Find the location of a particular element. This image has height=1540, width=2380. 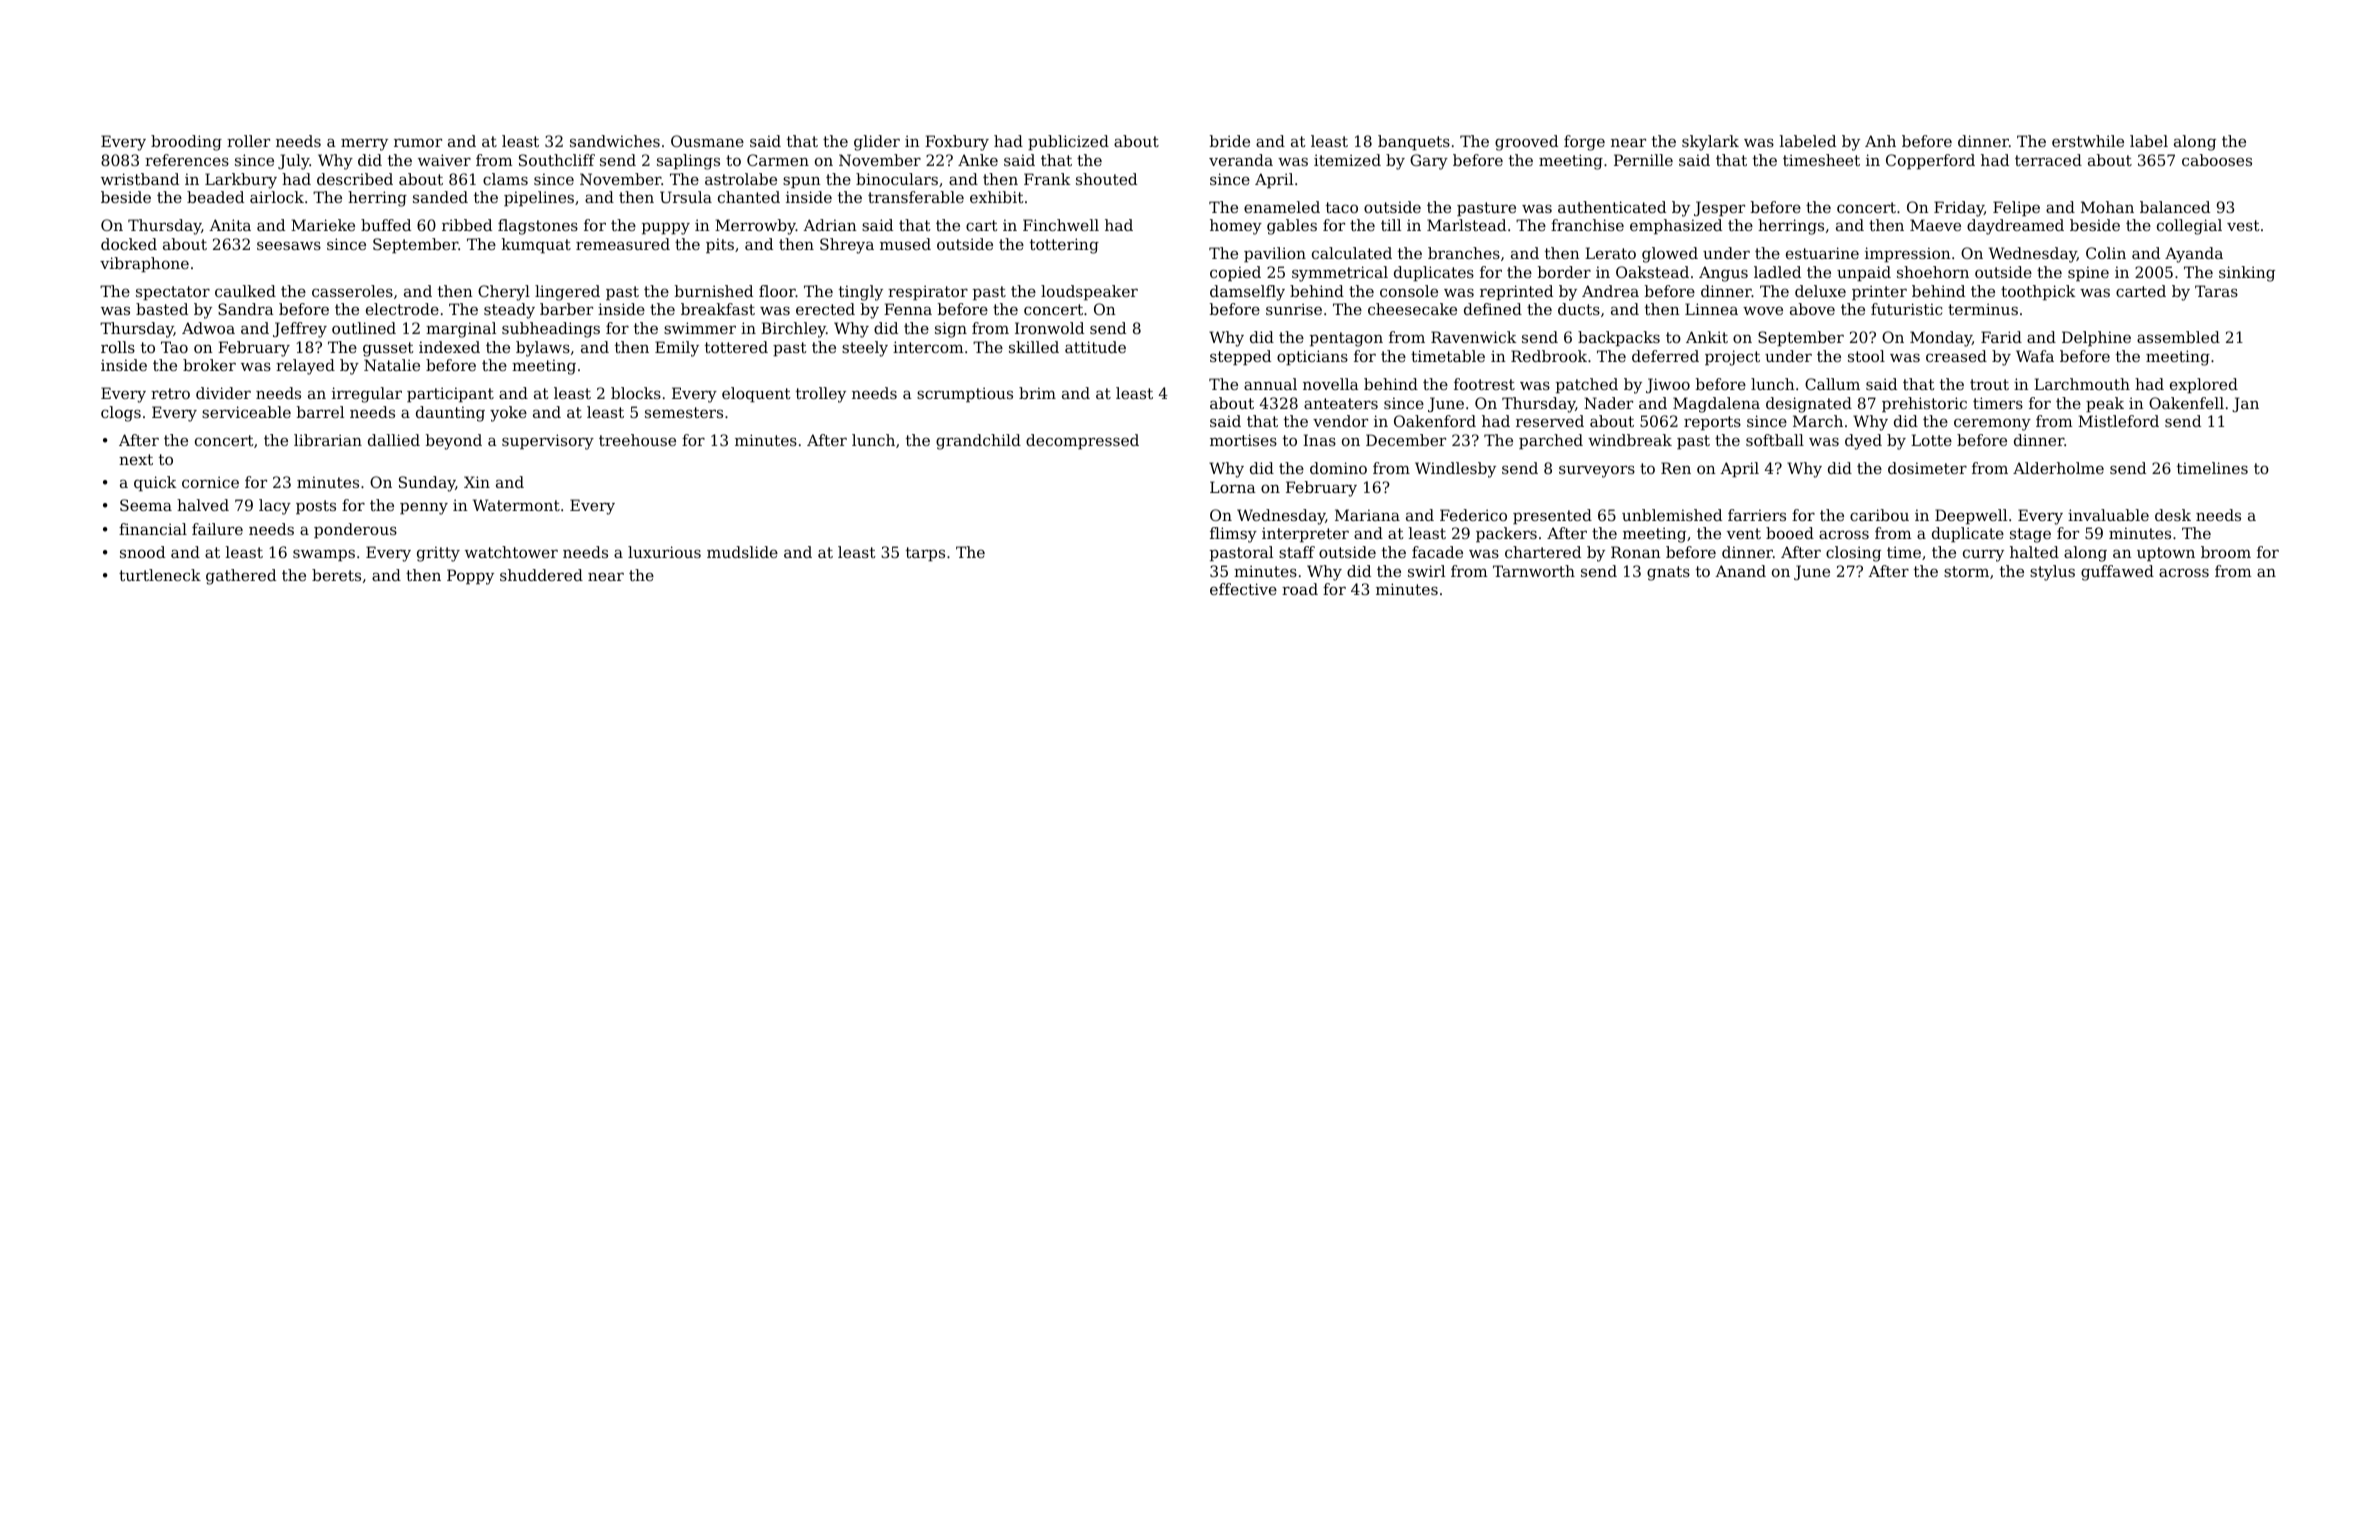

Finchwell is located at coordinates (1061, 225).
